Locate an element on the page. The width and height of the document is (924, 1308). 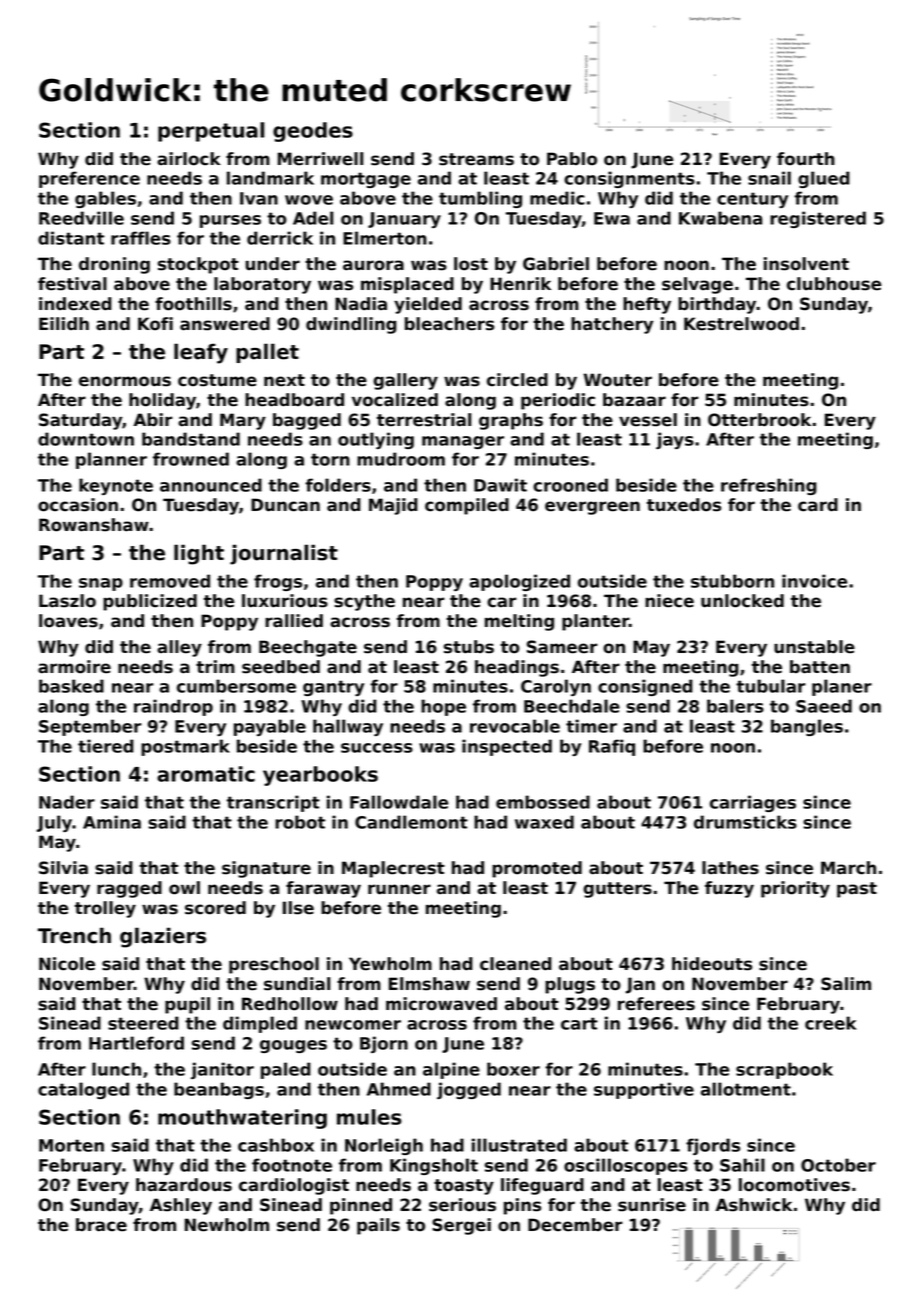
tuxedos is located at coordinates (684, 505).
